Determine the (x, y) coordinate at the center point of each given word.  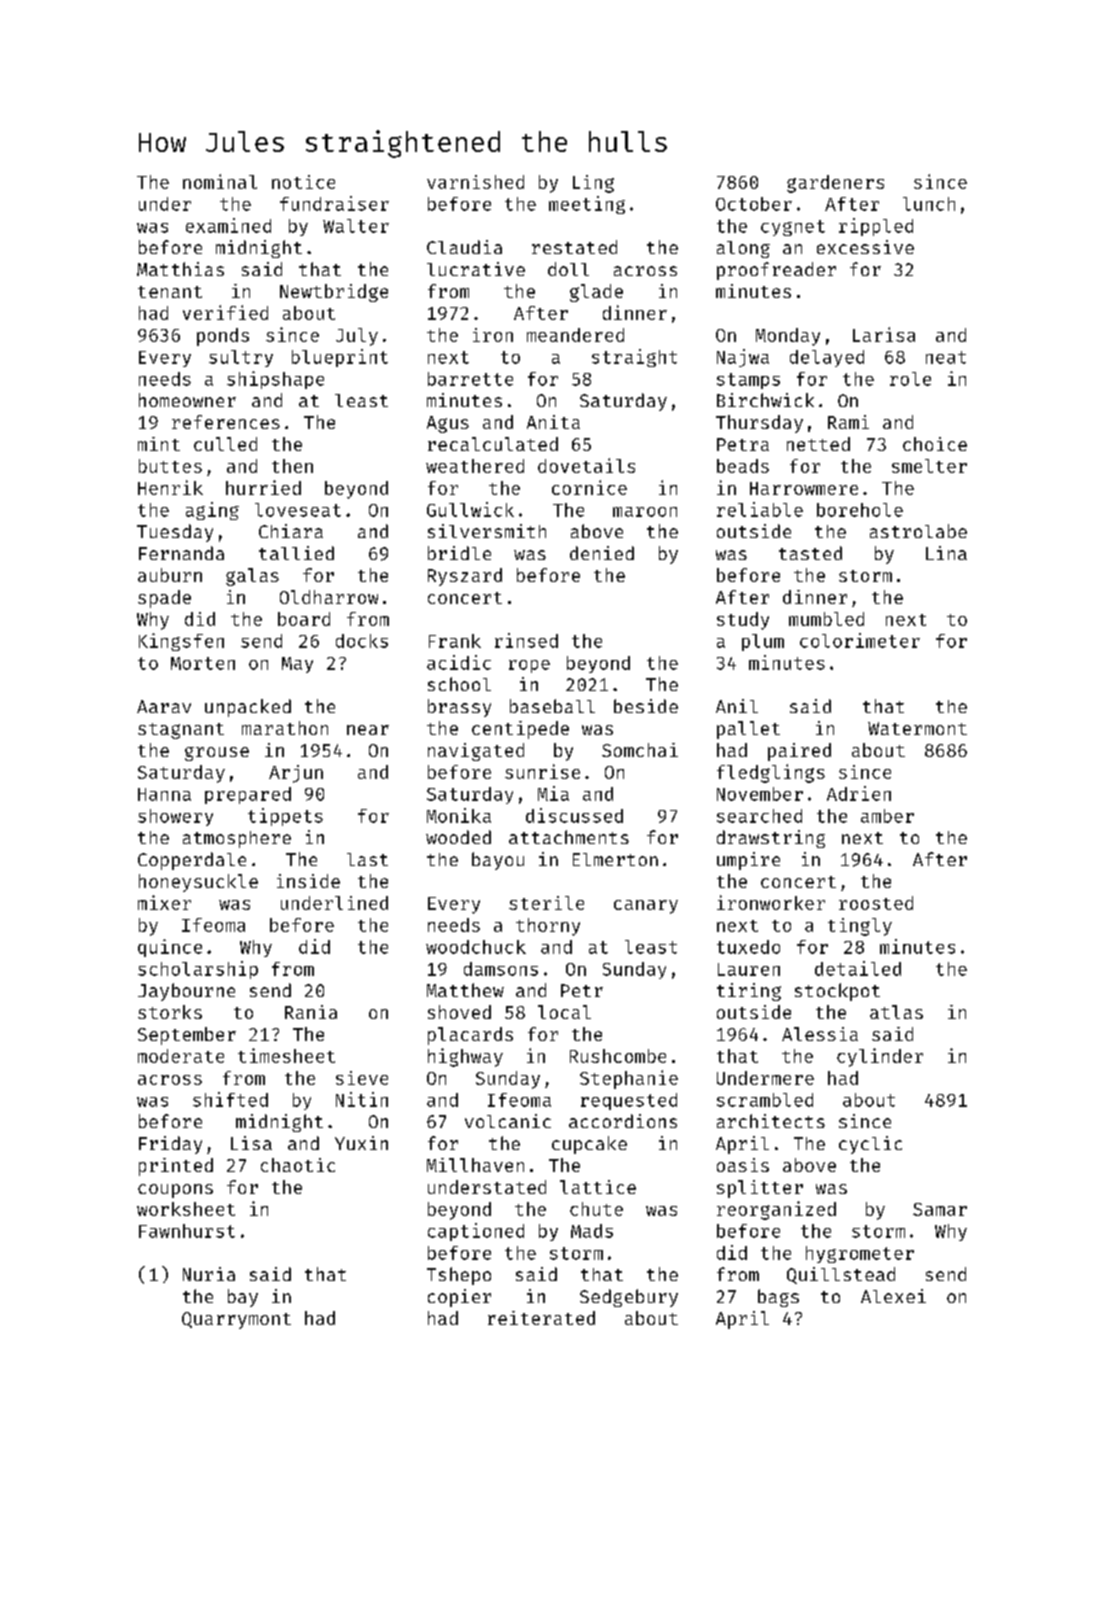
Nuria (209, 1274)
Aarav (164, 706)
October (754, 204)
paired (799, 752)
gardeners (835, 184)
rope (529, 666)
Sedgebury (629, 1298)
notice (303, 182)
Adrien (859, 793)
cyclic (870, 1145)
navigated (476, 752)
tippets (285, 817)
